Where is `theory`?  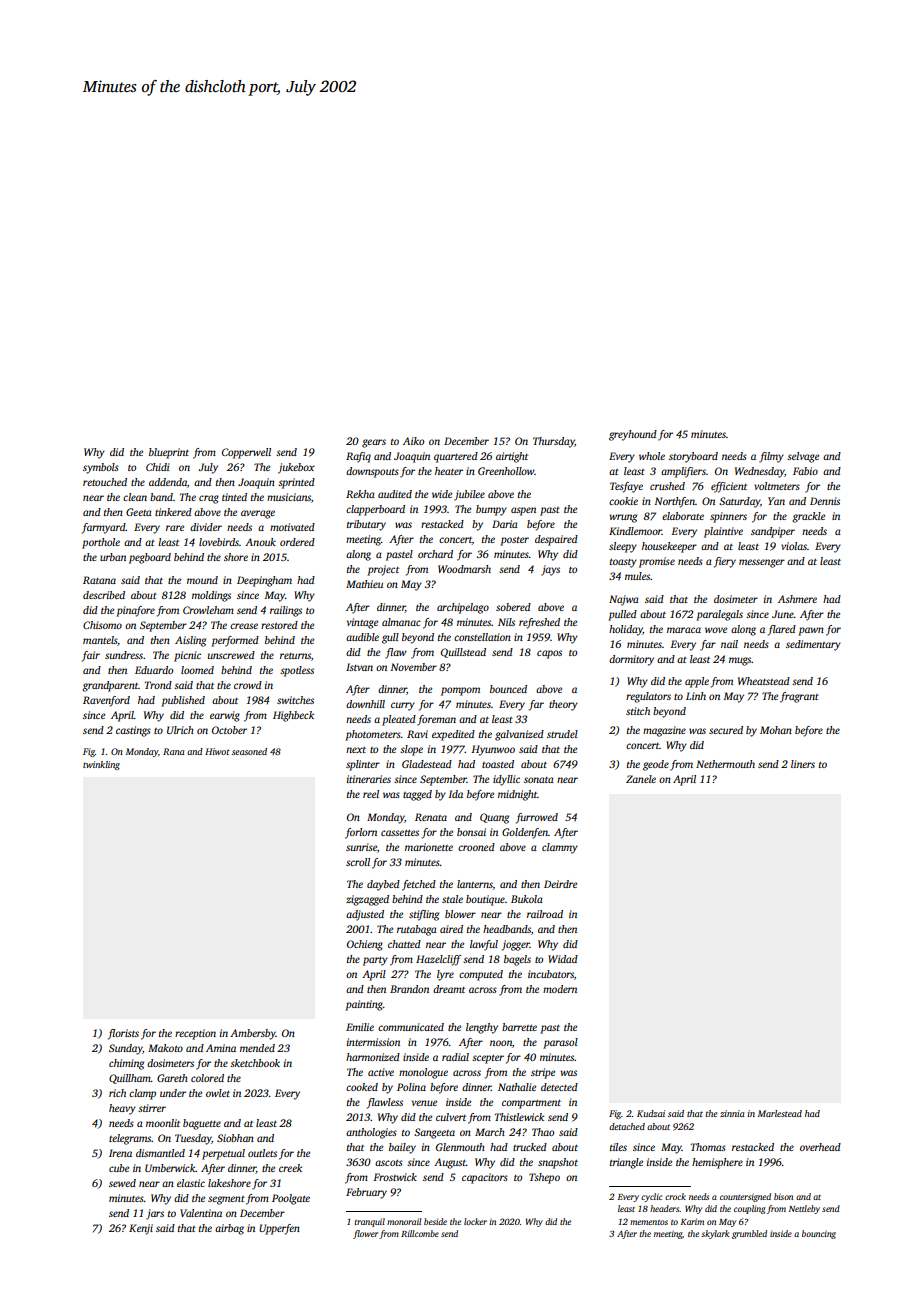
theory is located at coordinates (563, 705).
